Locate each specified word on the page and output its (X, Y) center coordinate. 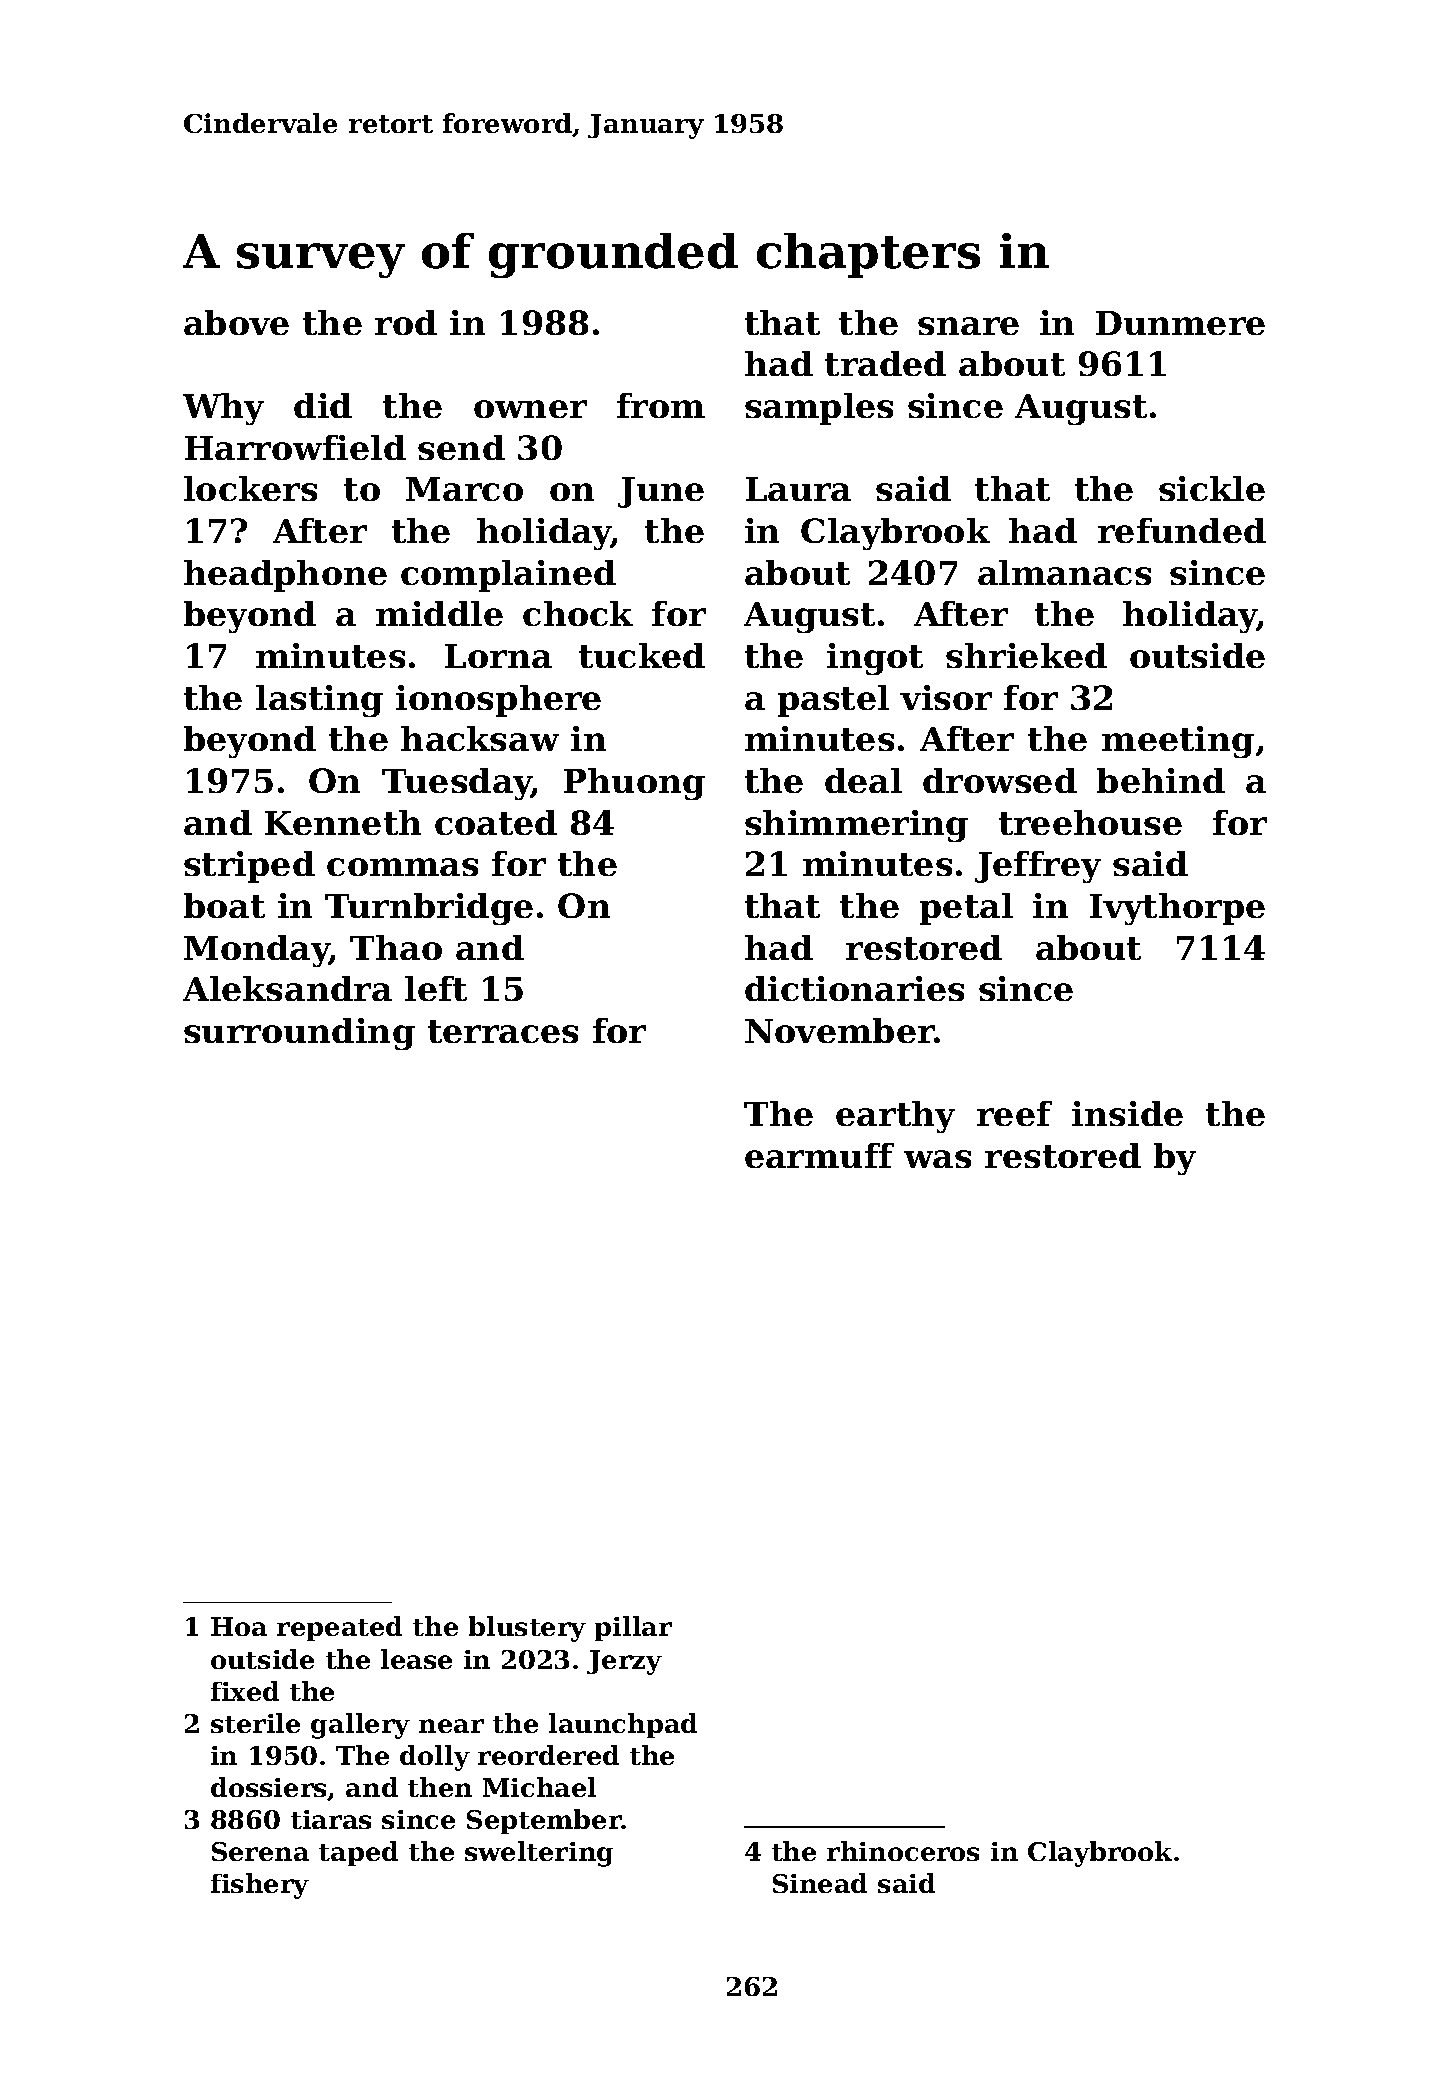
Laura (798, 489)
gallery (360, 1726)
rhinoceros (903, 1851)
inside (1127, 1113)
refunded (1182, 530)
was (937, 1159)
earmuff (819, 1155)
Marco (464, 489)
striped (249, 867)
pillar (633, 1628)
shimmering (856, 826)
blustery (527, 1629)
